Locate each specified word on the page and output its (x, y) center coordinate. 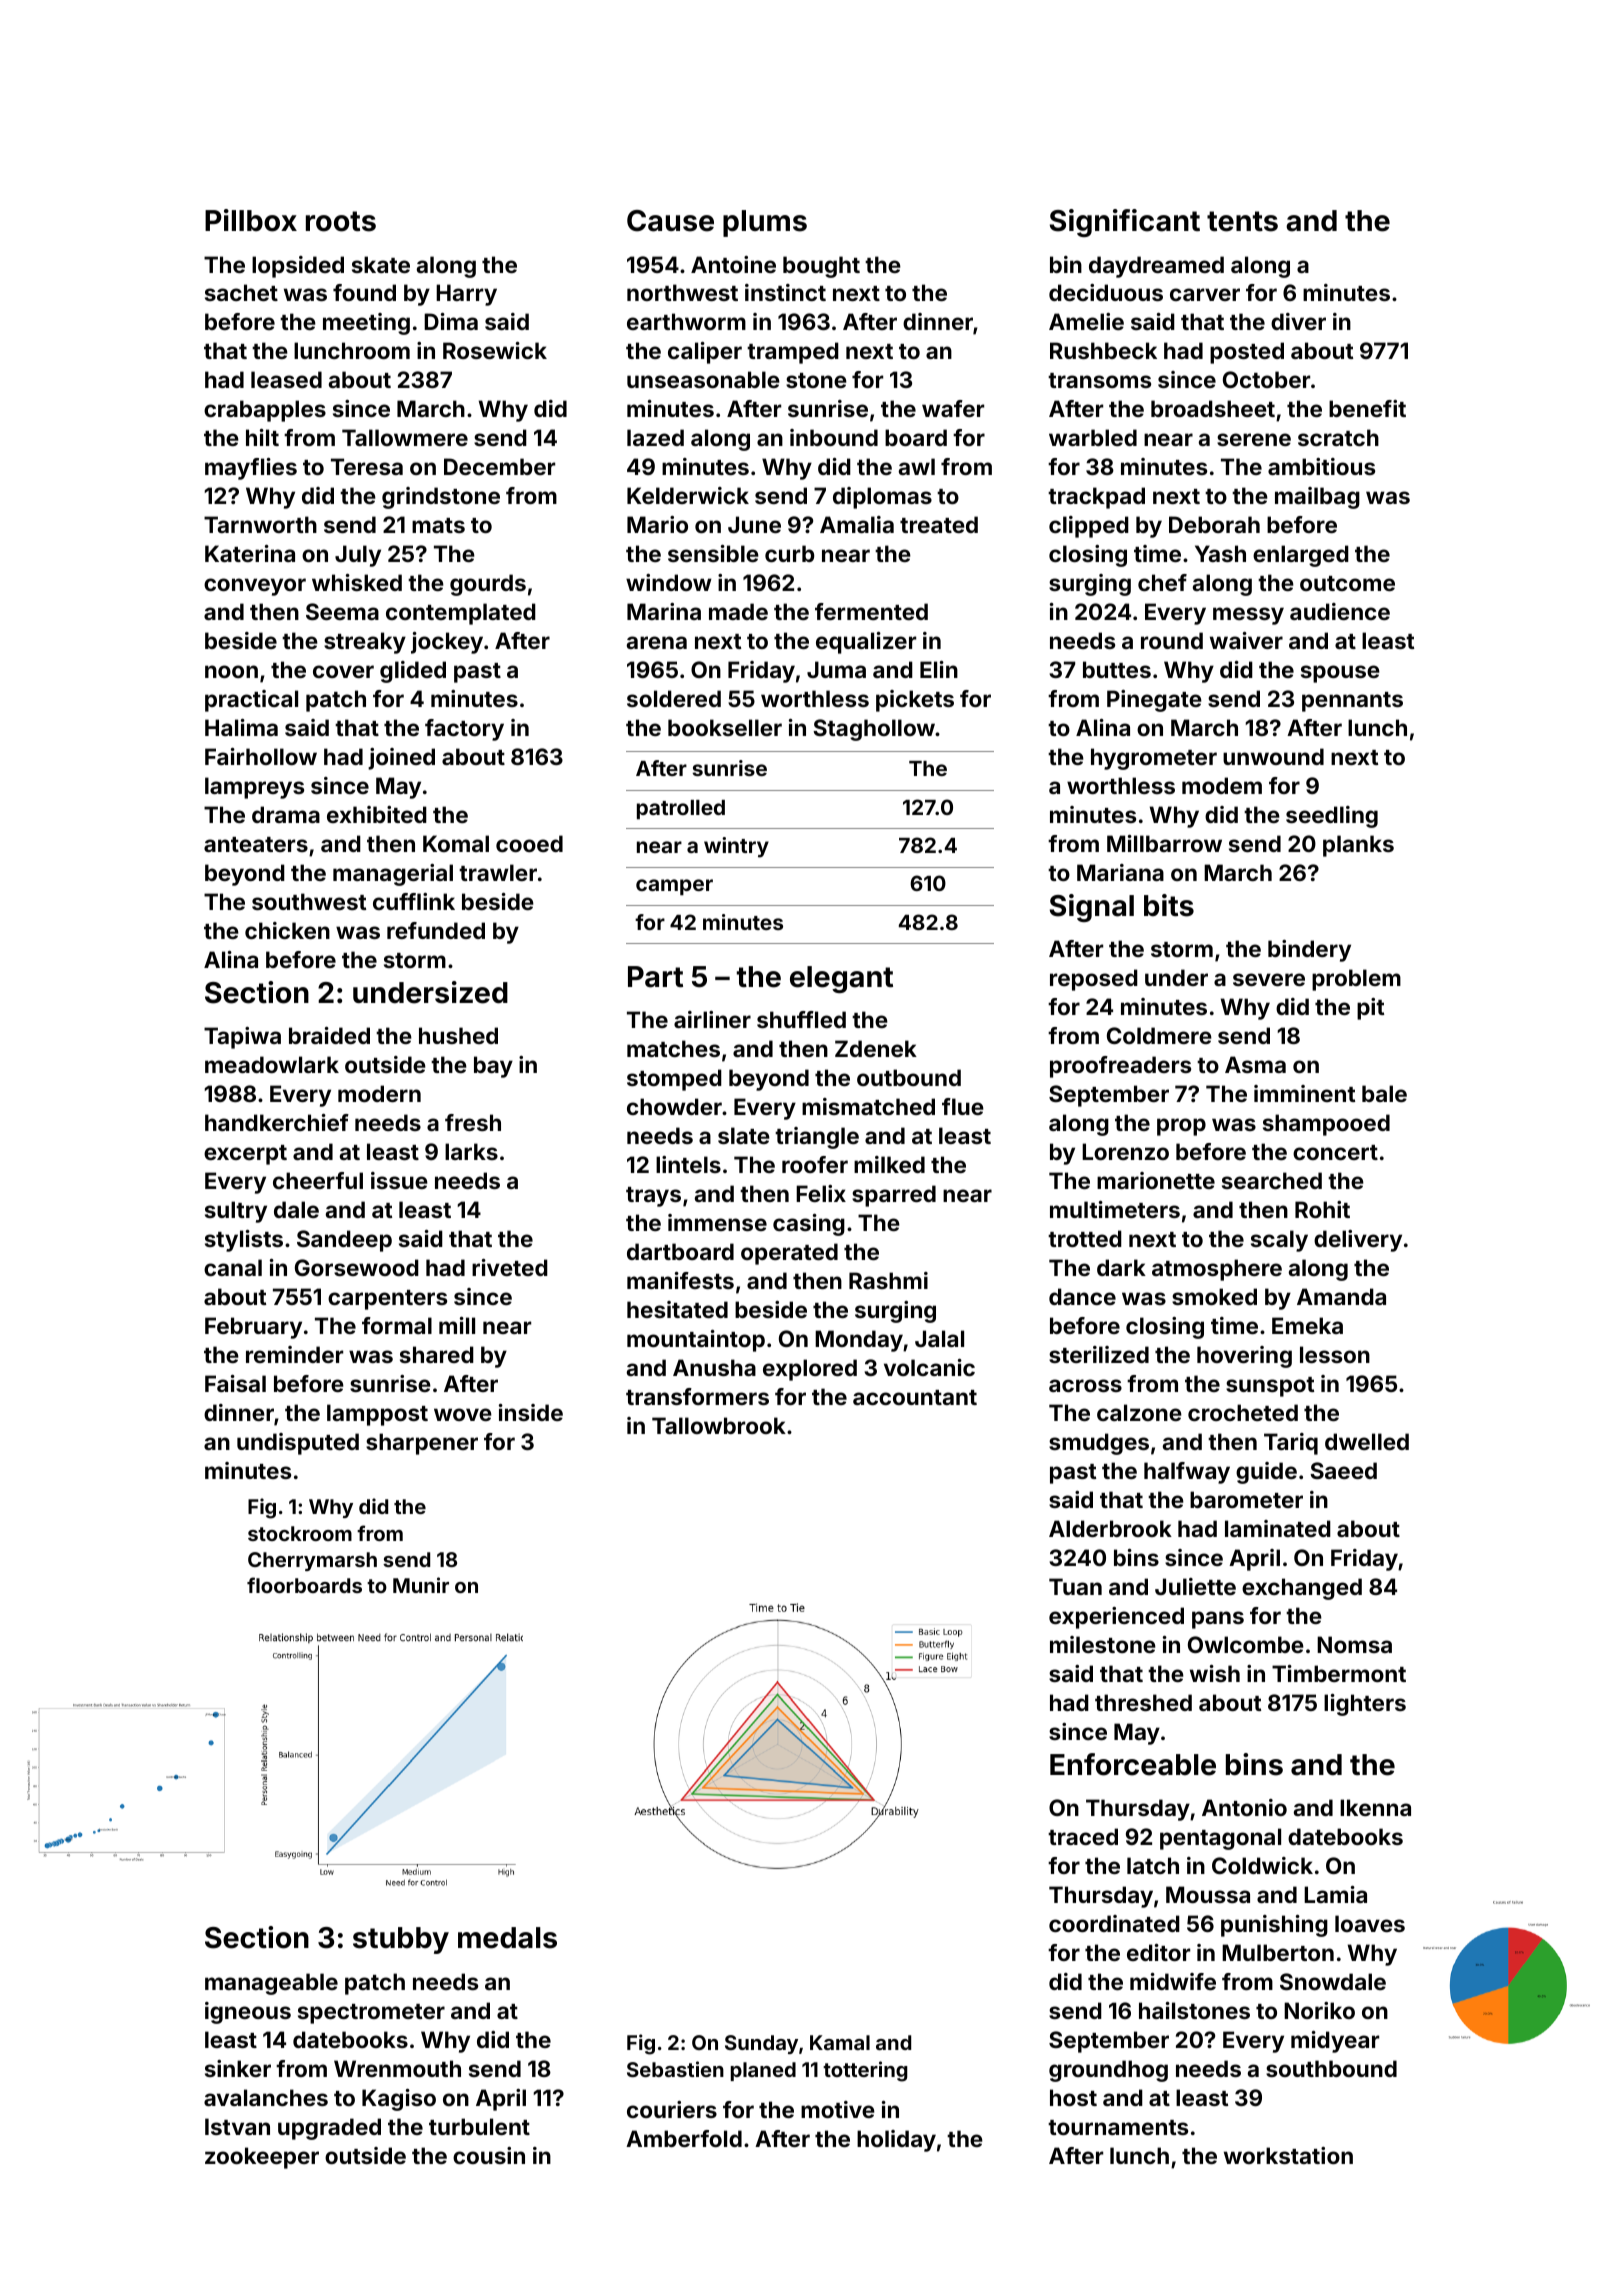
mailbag (1317, 498)
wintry (736, 847)
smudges (1099, 1444)
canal (233, 1267)
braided (329, 1035)
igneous (248, 2013)
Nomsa (1354, 1644)
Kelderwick (688, 495)
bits (1169, 905)
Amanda (1341, 1296)
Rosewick (495, 350)
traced (1083, 1836)
